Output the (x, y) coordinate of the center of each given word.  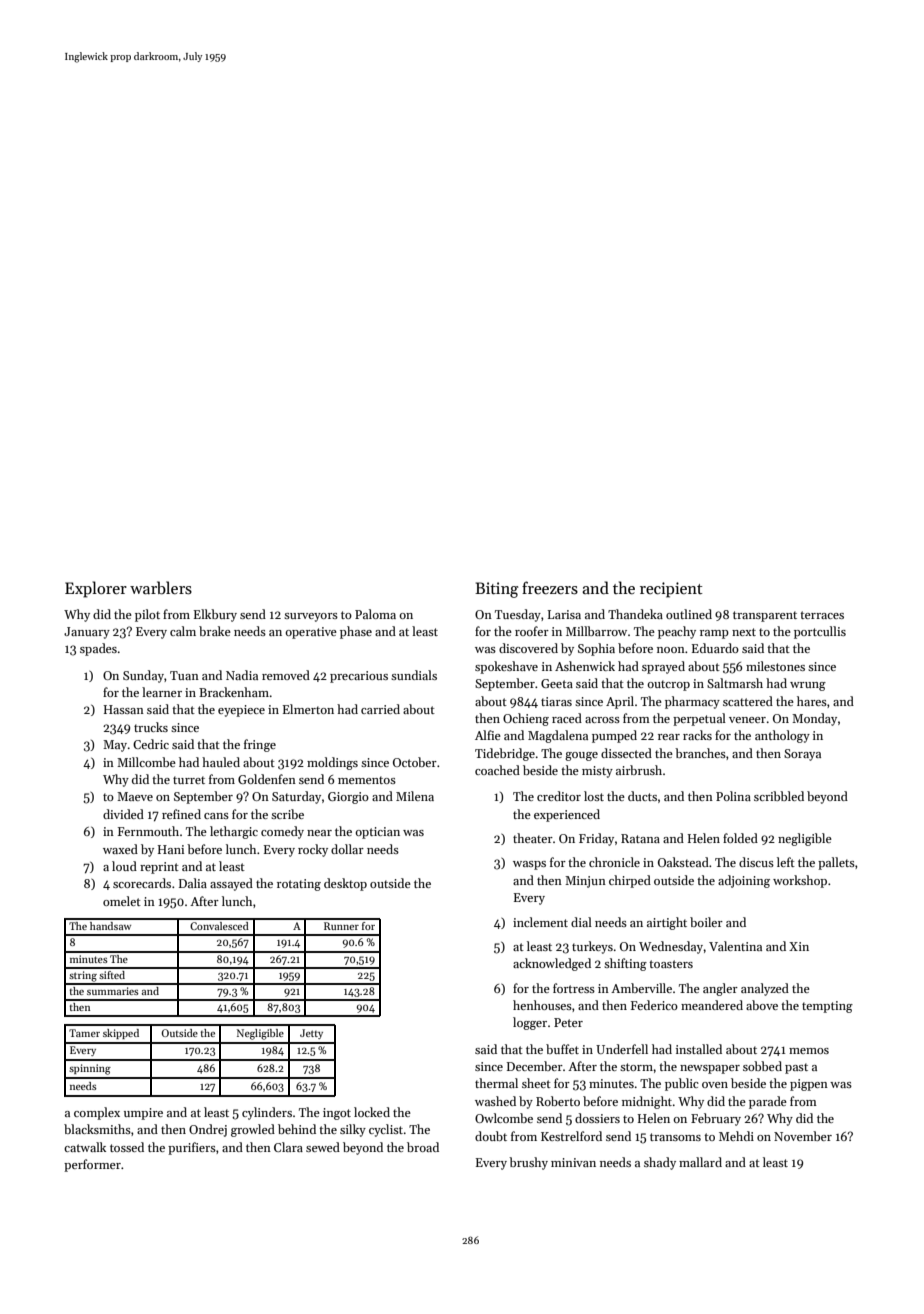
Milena (415, 796)
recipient (671, 590)
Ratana (640, 838)
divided (123, 814)
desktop (345, 884)
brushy (528, 1163)
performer (92, 1165)
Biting (497, 590)
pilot (147, 615)
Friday (596, 839)
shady (660, 1163)
